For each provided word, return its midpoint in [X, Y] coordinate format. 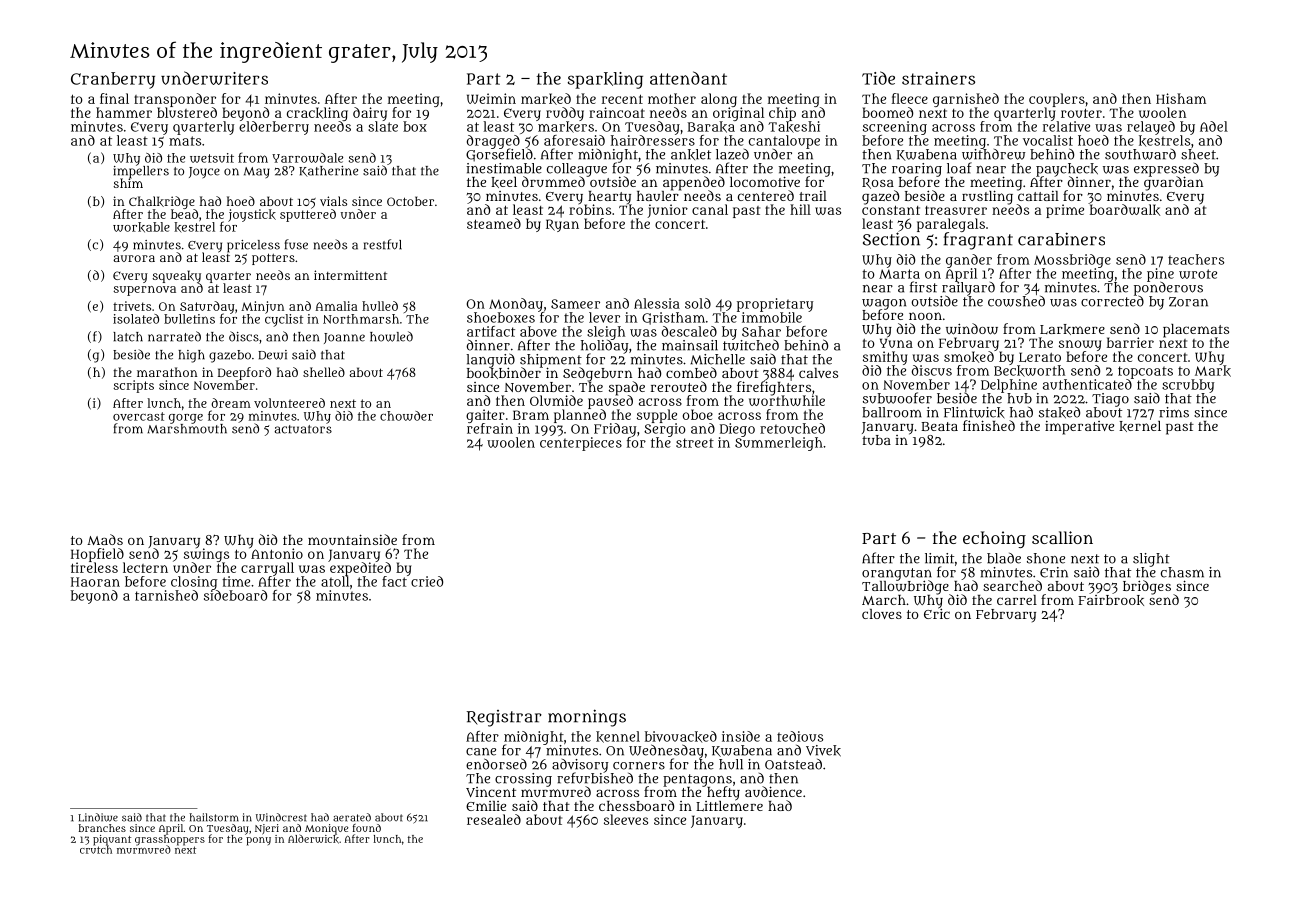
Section [891, 239]
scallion [1062, 537]
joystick [252, 215]
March [884, 600]
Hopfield [97, 555]
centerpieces [581, 444]
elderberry [274, 128]
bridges [1147, 587]
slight [1151, 560]
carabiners [1061, 239]
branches [102, 828]
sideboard [235, 595]
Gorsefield [499, 155]
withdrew [994, 154]
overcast [139, 416]
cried [427, 581]
